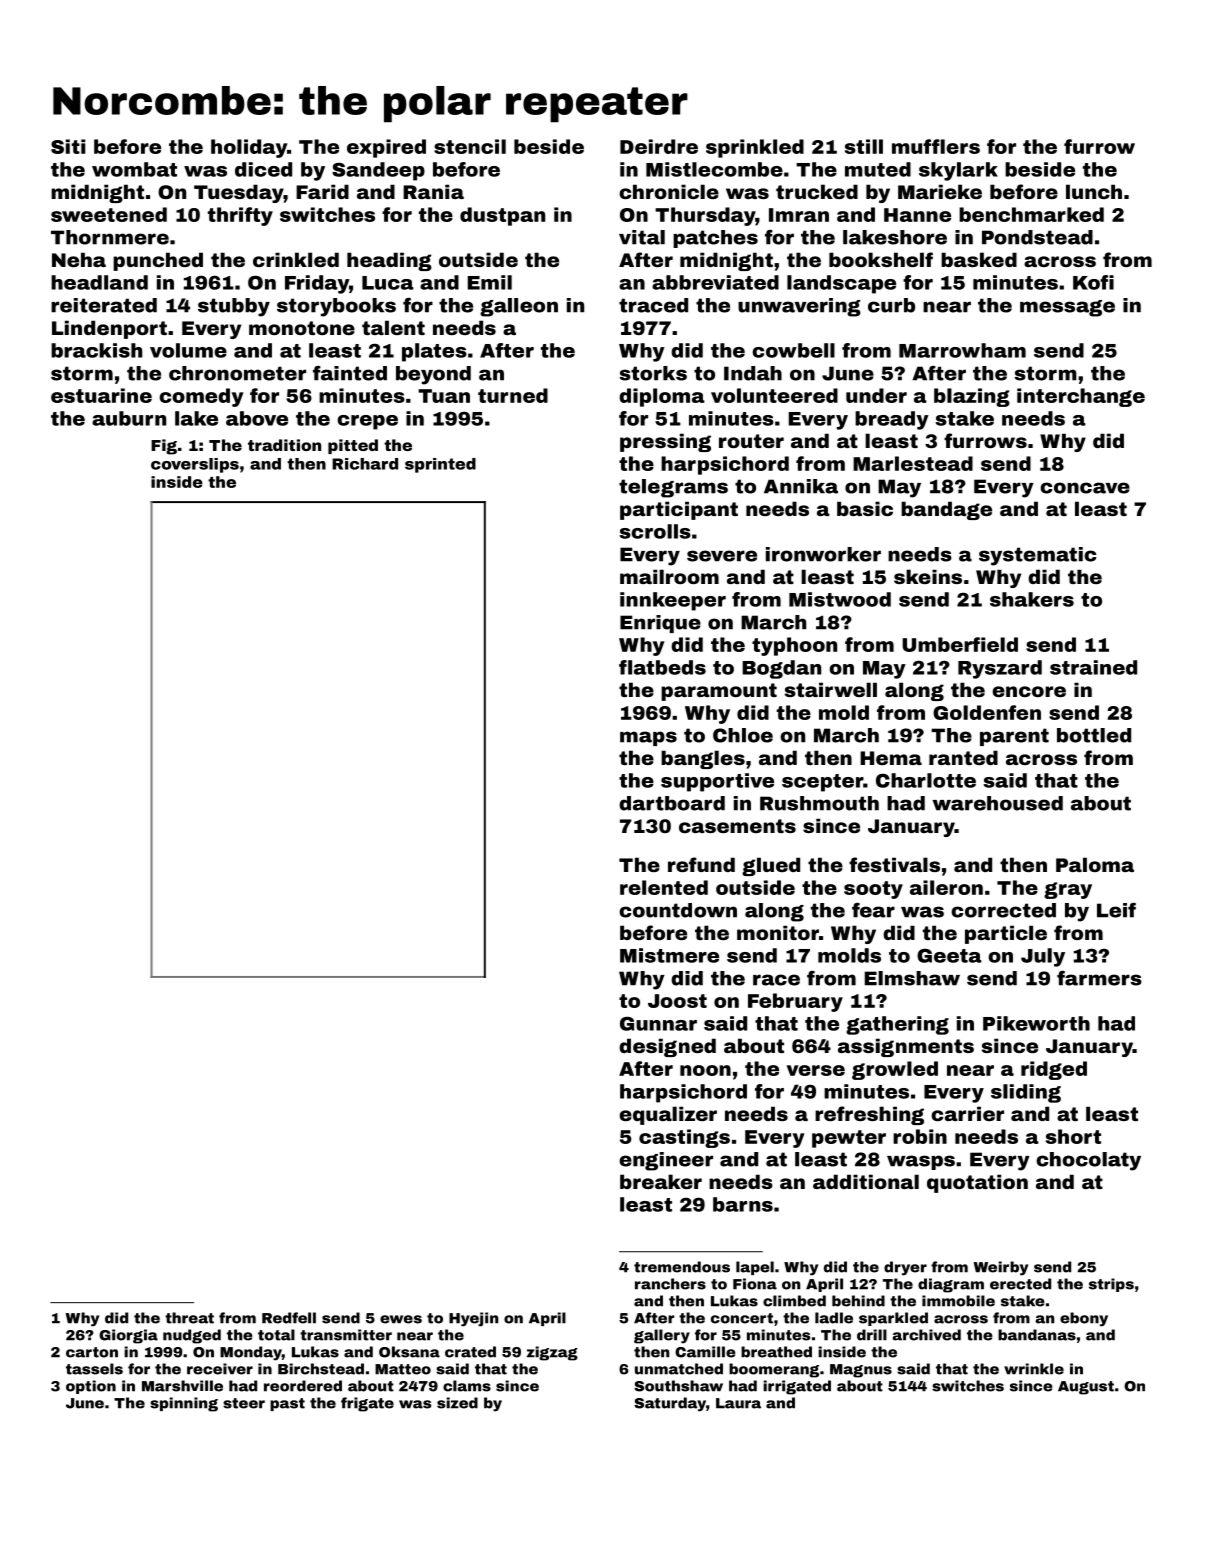 The height and width of the page is (1559, 1205). What do you see at coordinates (1081, 397) in the page?
I see `interchange` at bounding box center [1081, 397].
